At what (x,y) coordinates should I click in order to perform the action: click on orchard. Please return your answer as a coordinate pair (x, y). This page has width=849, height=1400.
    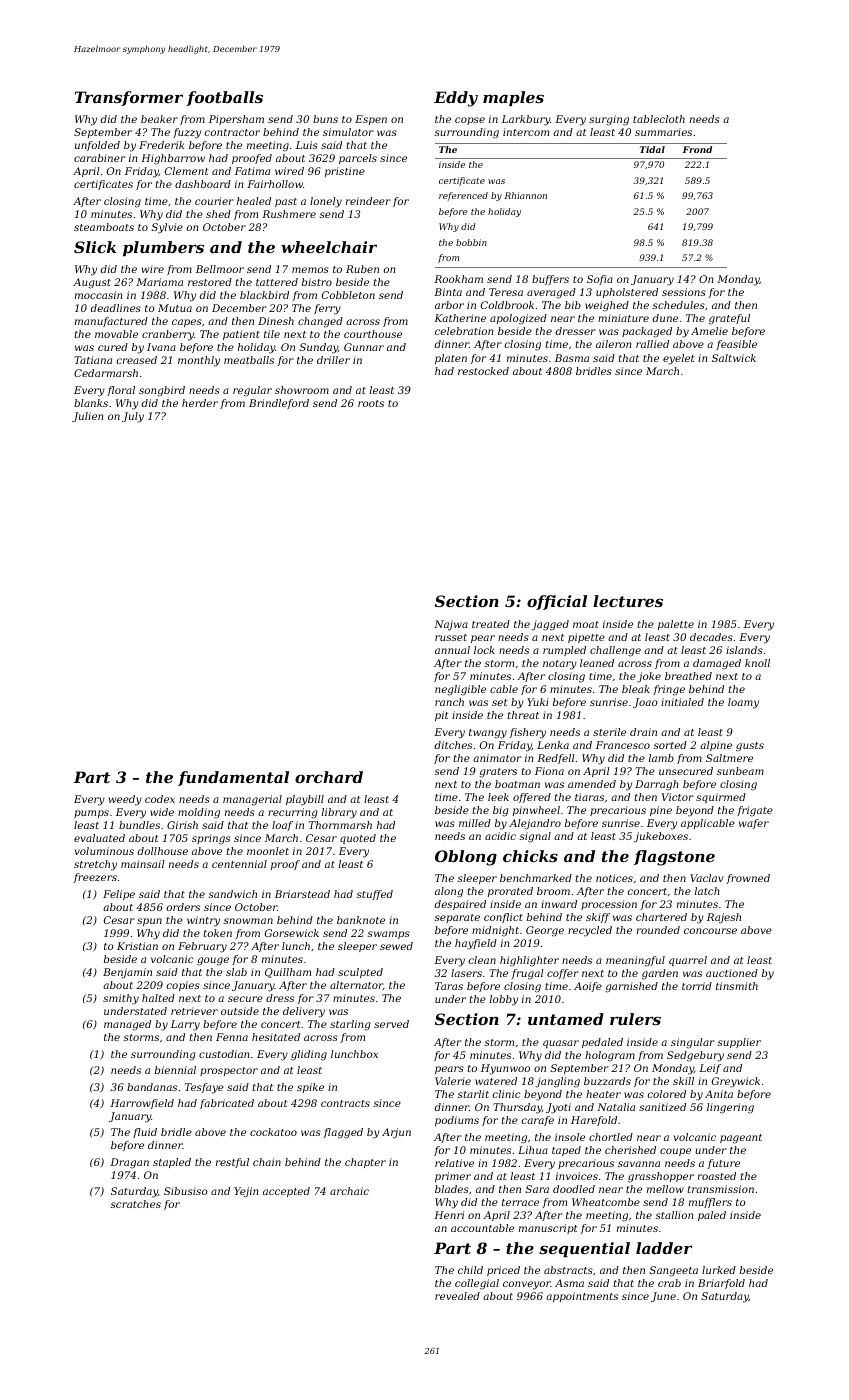
    Looking at the image, I should click on (329, 777).
